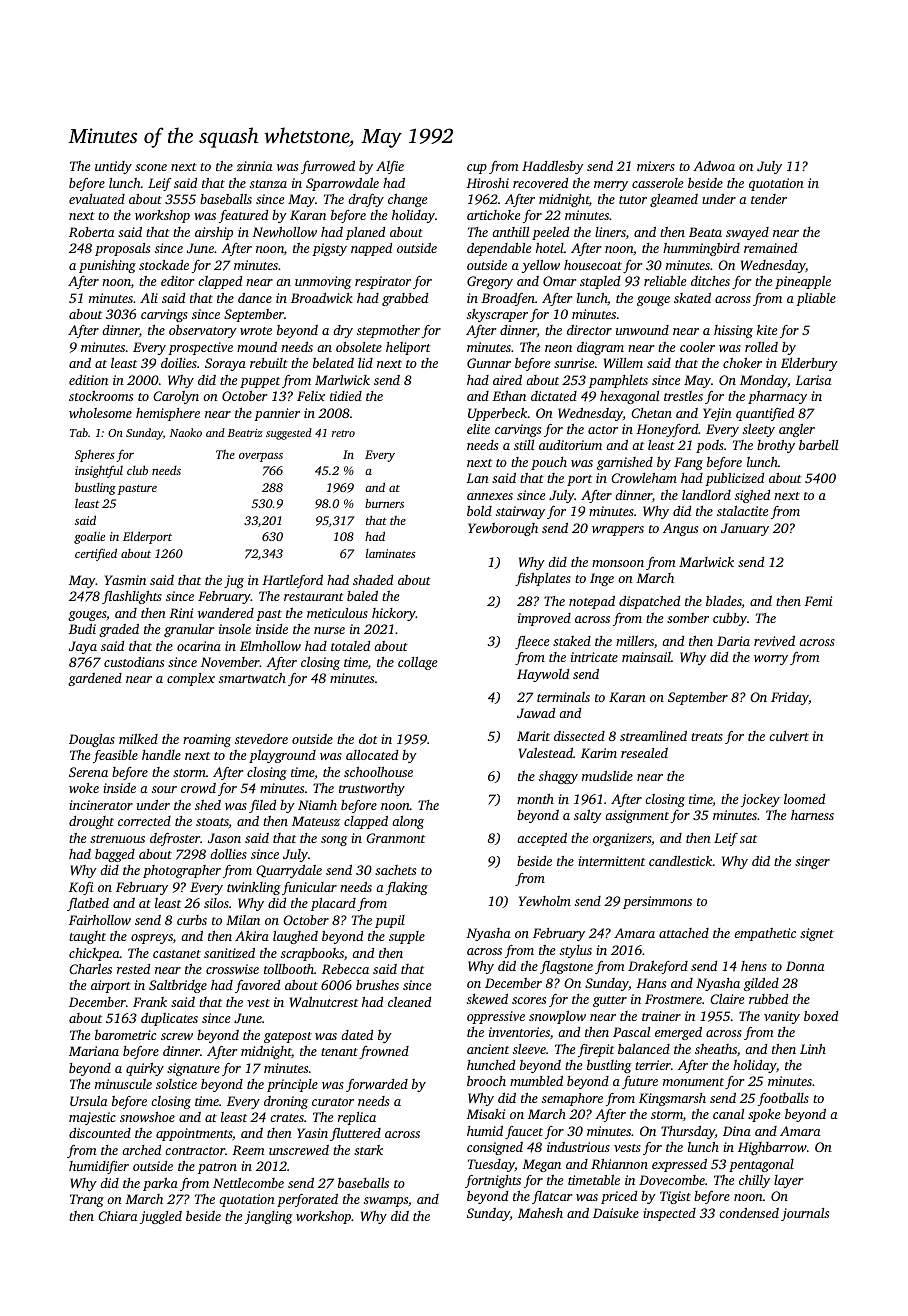  What do you see at coordinates (714, 166) in the page?
I see `Adwoa` at bounding box center [714, 166].
